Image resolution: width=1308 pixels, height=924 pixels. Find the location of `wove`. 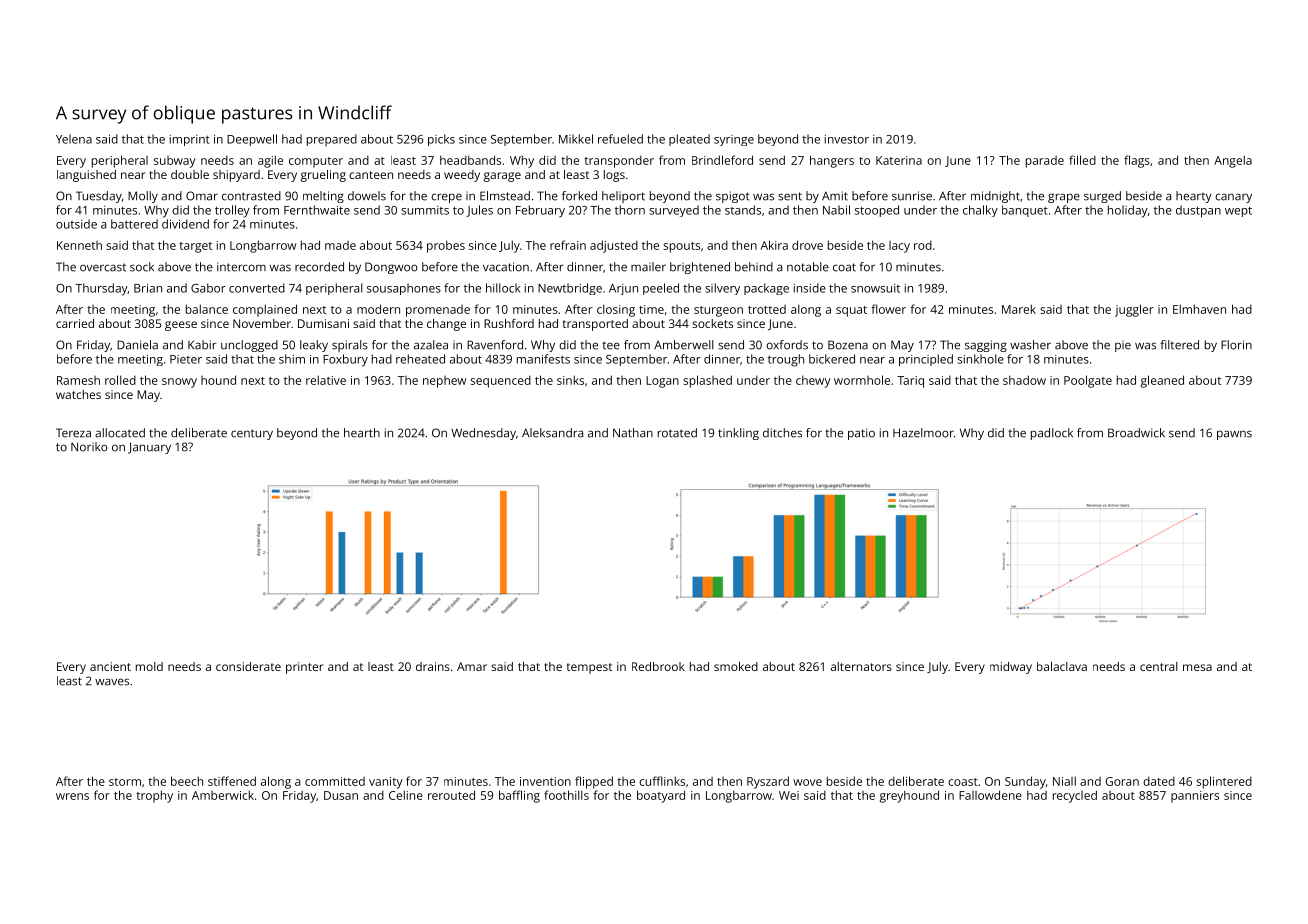

wove is located at coordinates (807, 782).
